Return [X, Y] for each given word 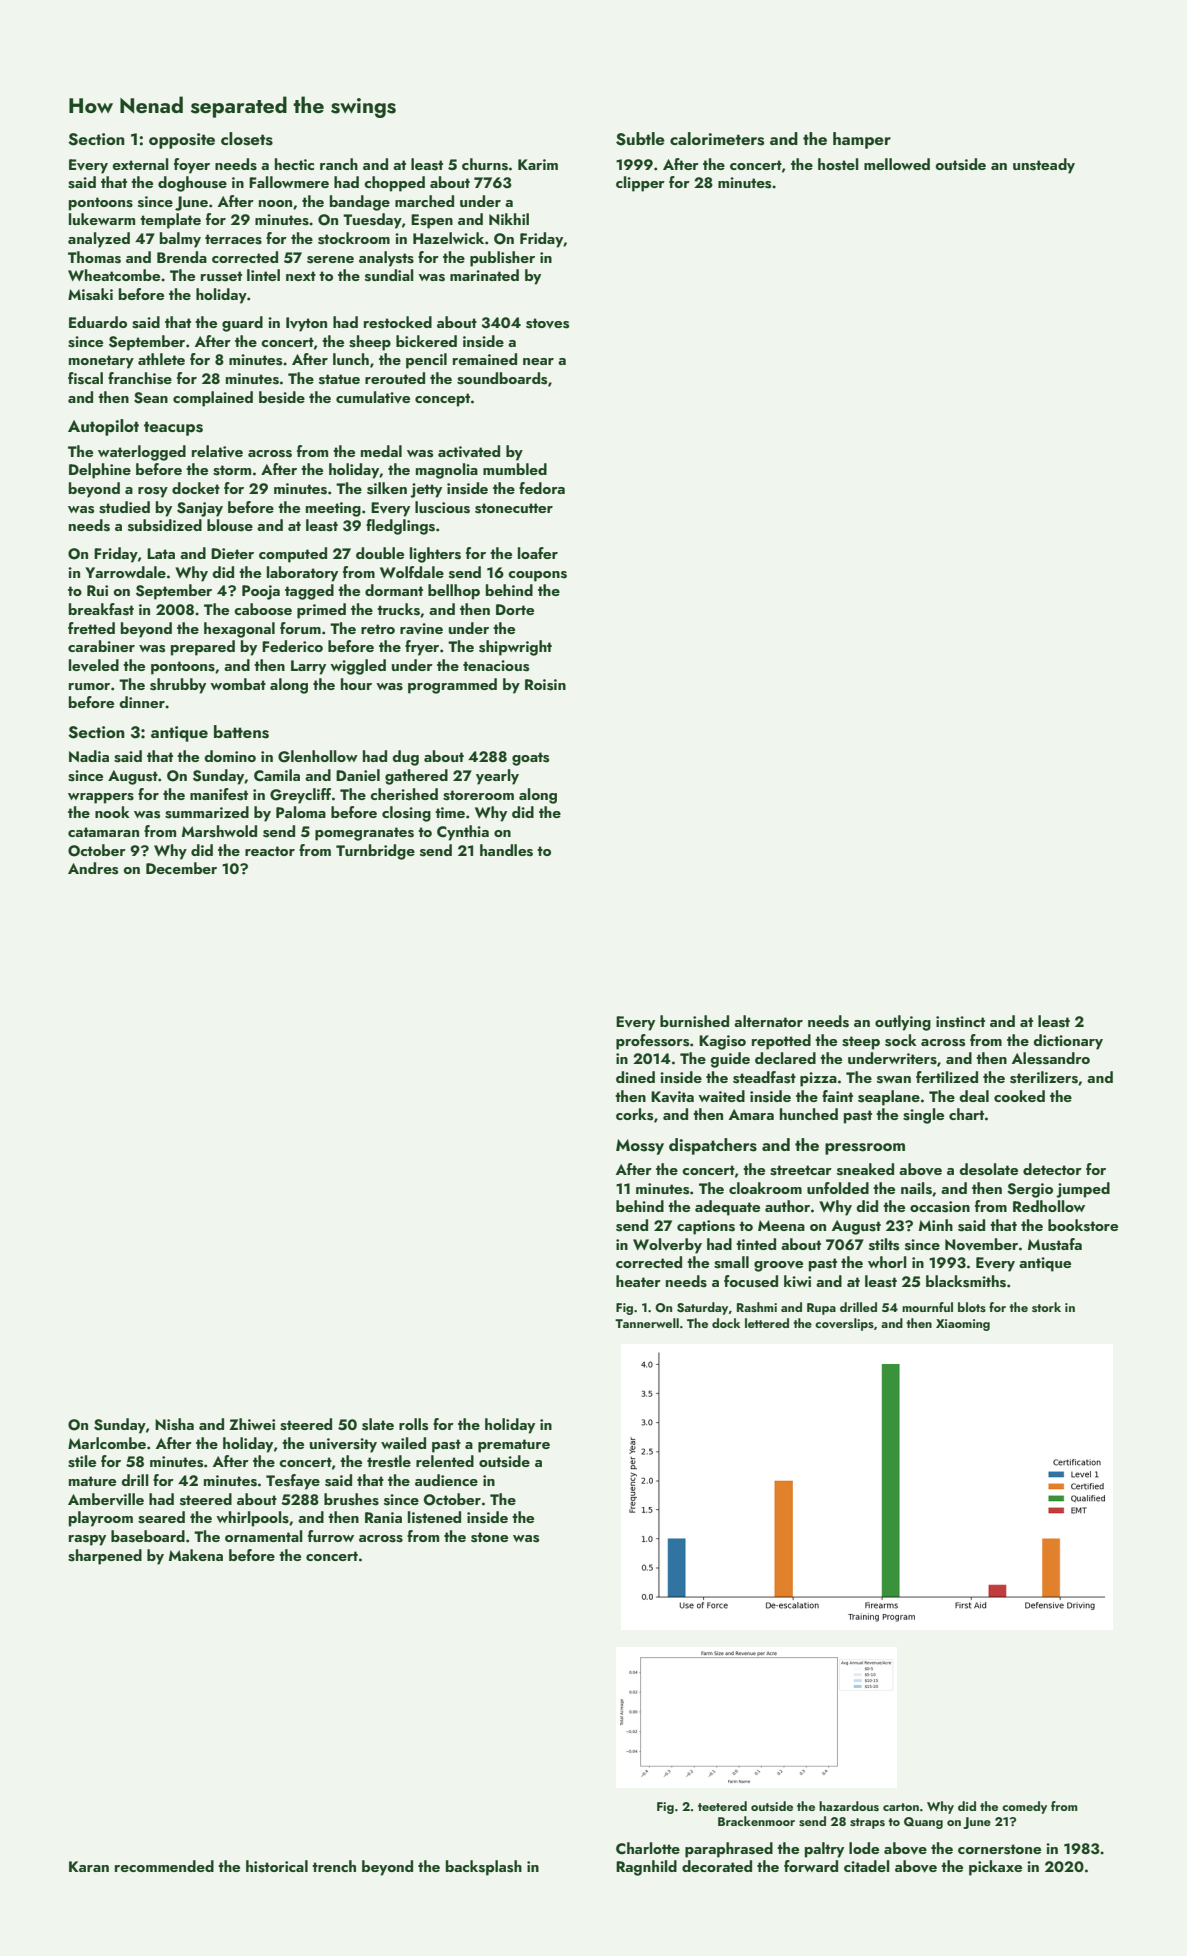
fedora [542, 488]
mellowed [897, 164]
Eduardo [98, 322]
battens [241, 732]
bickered [426, 341]
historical [277, 1866]
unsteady [1044, 166]
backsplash [484, 1868]
